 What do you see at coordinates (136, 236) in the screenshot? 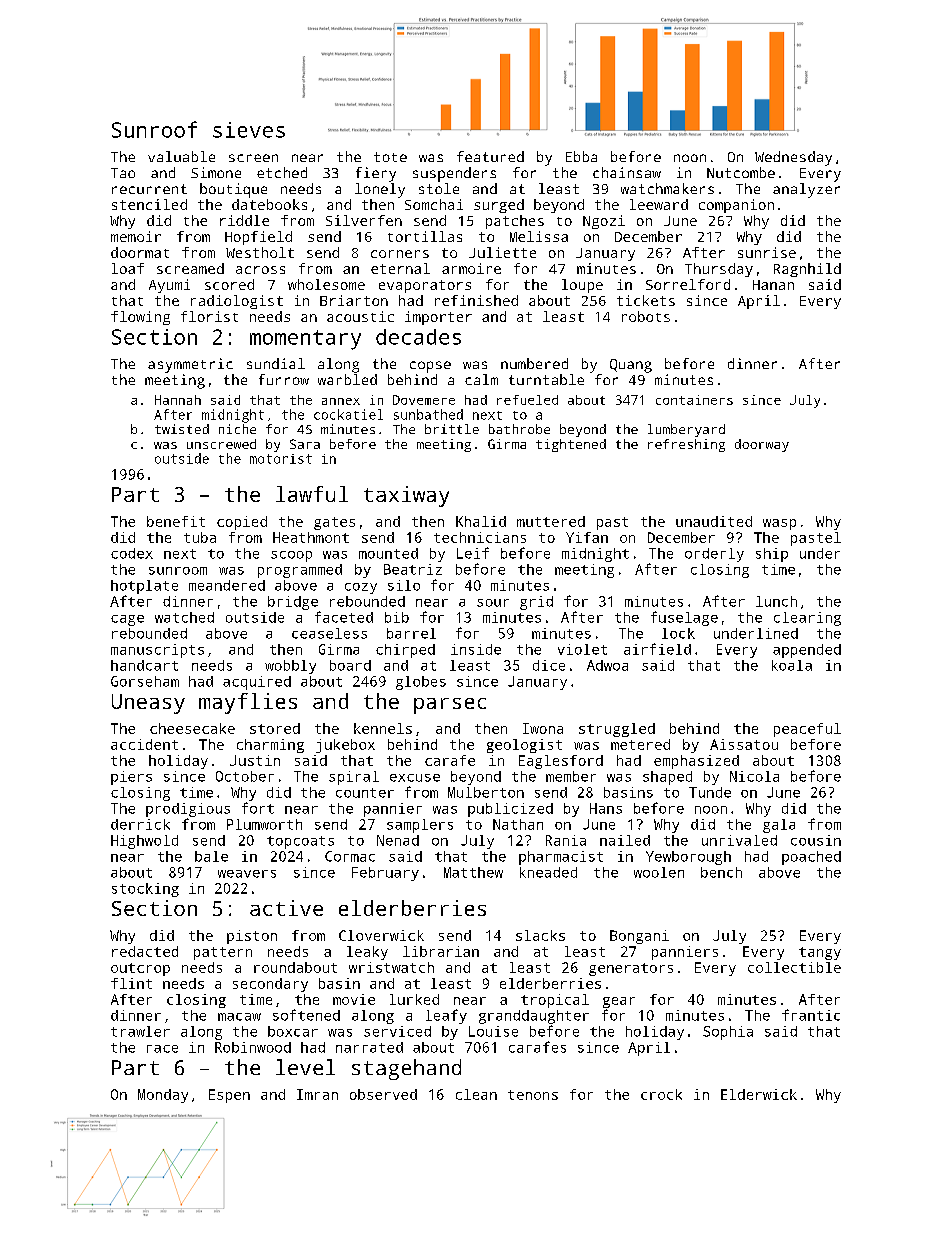
I see `memoir` at bounding box center [136, 236].
